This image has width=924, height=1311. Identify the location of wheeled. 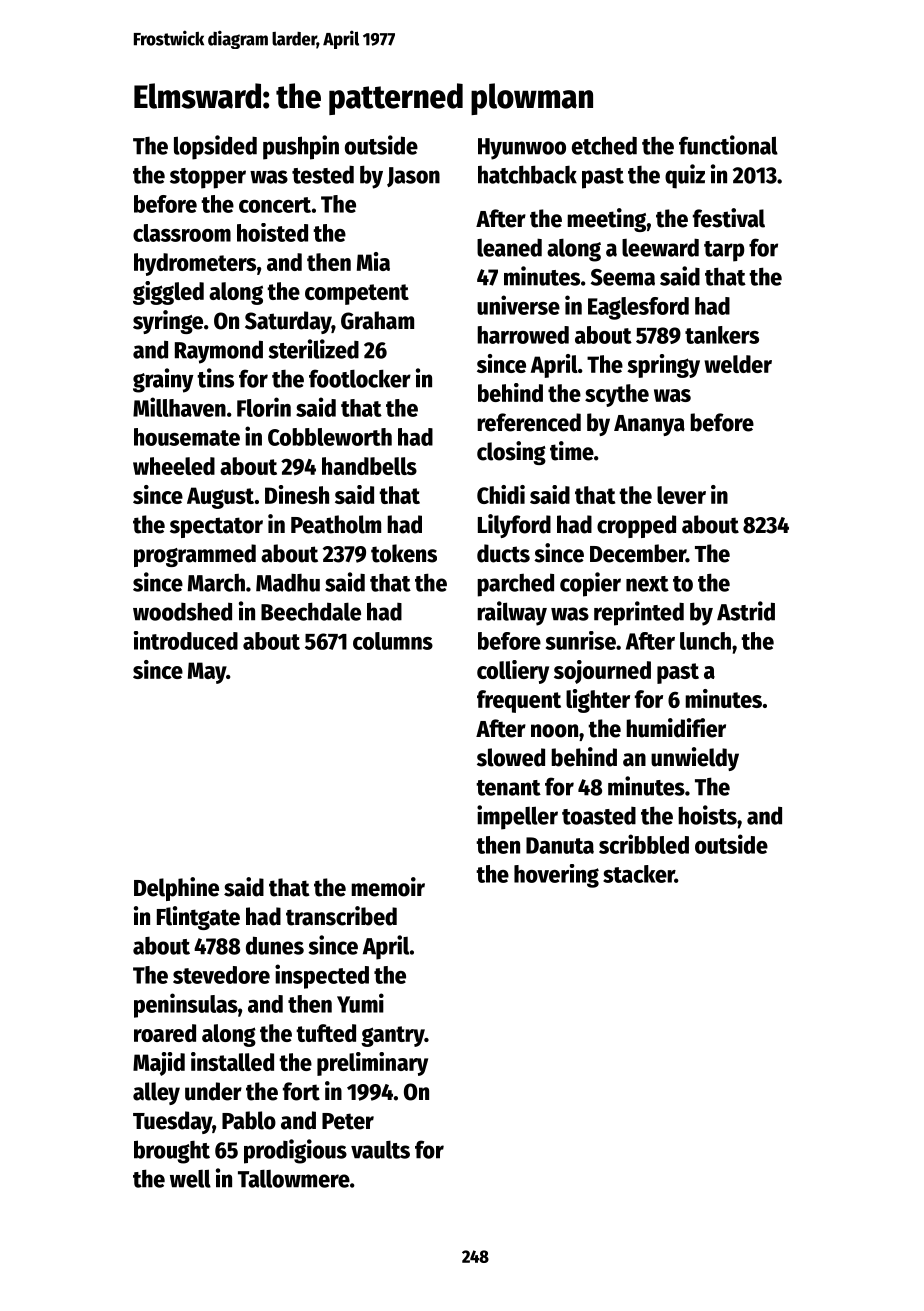
(174, 466).
